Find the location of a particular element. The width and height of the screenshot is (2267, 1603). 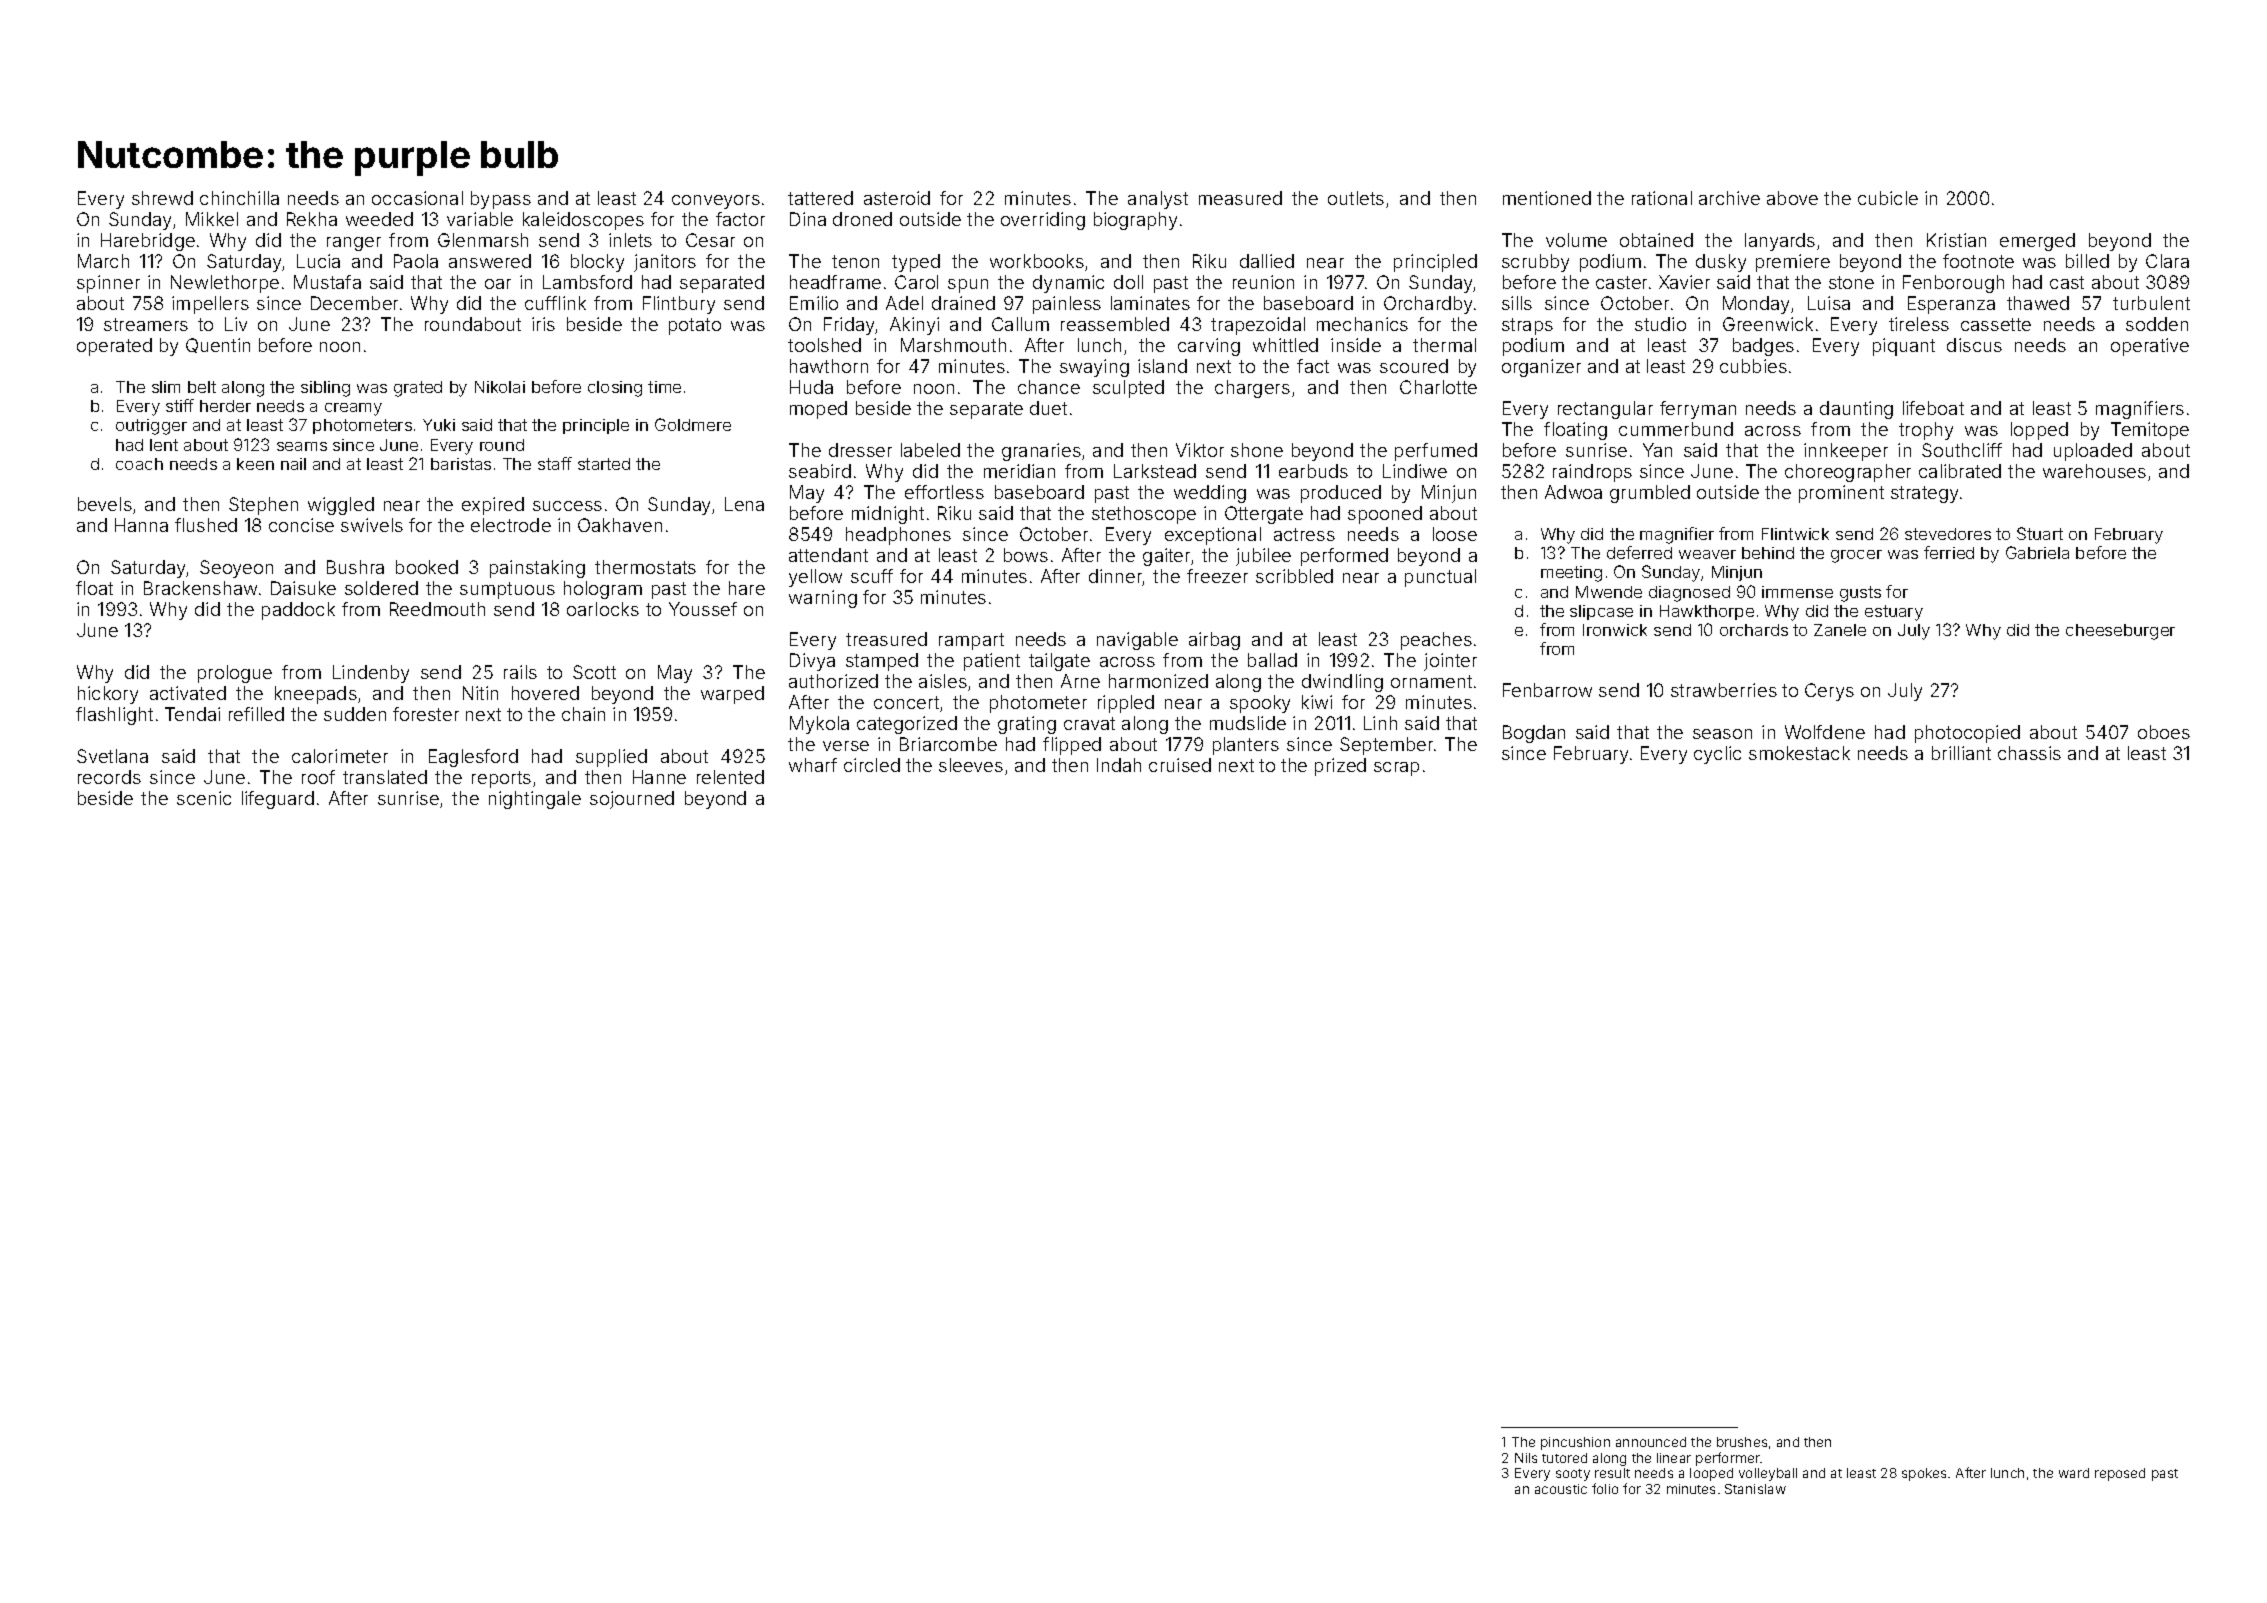

Linh is located at coordinates (1380, 723).
